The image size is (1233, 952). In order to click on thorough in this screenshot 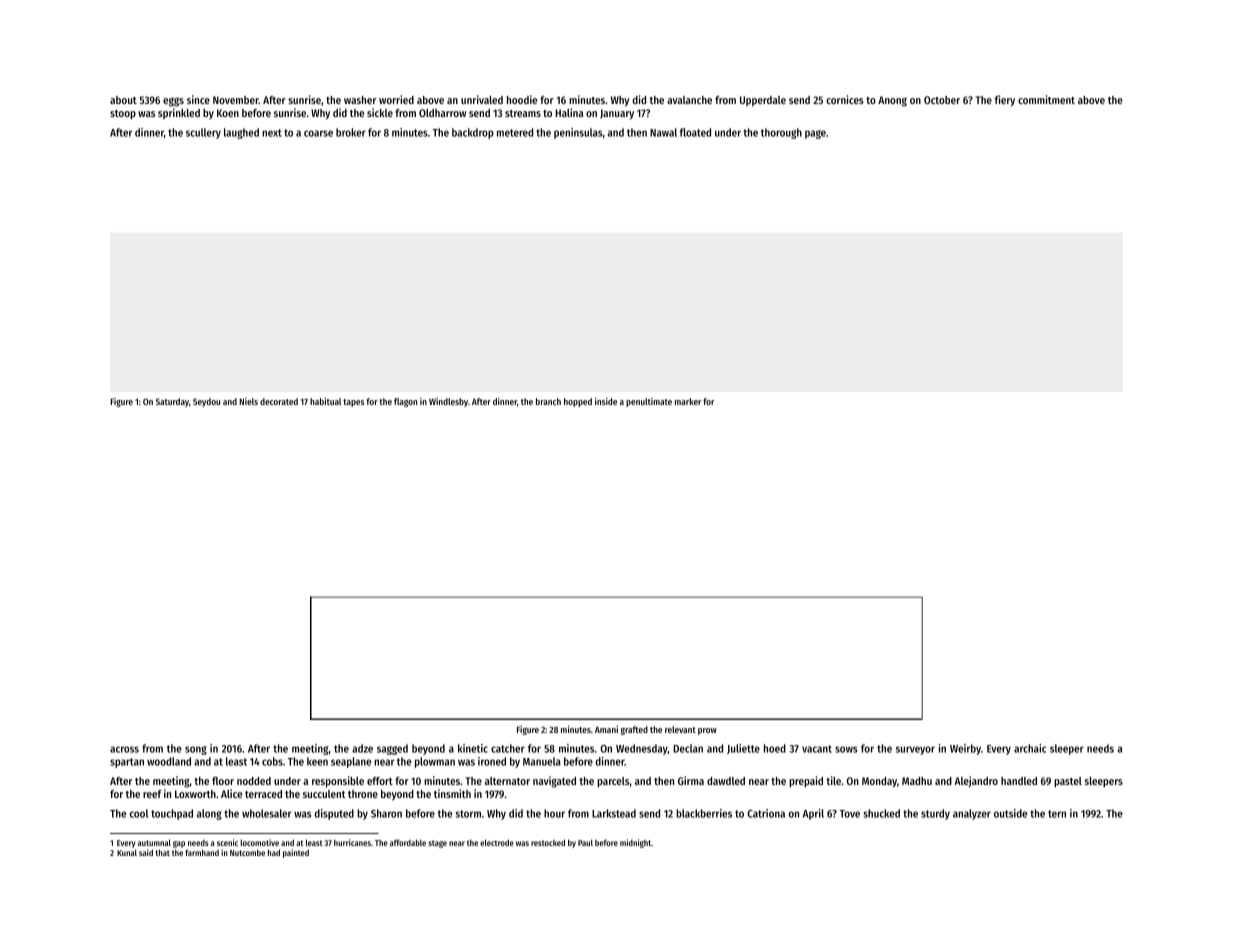, I will do `click(781, 133)`.
